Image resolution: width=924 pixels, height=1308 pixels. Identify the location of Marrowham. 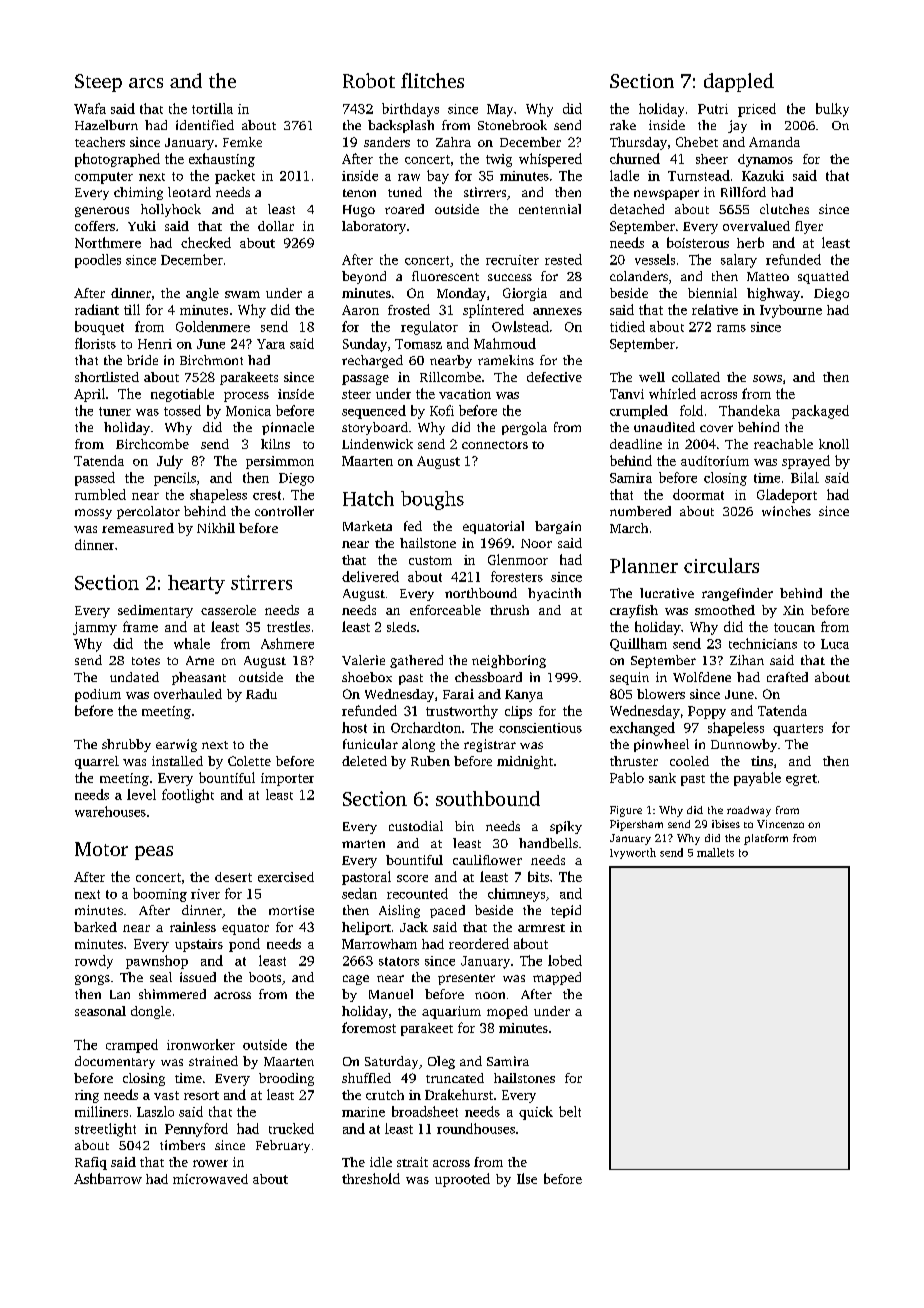
(379, 944).
